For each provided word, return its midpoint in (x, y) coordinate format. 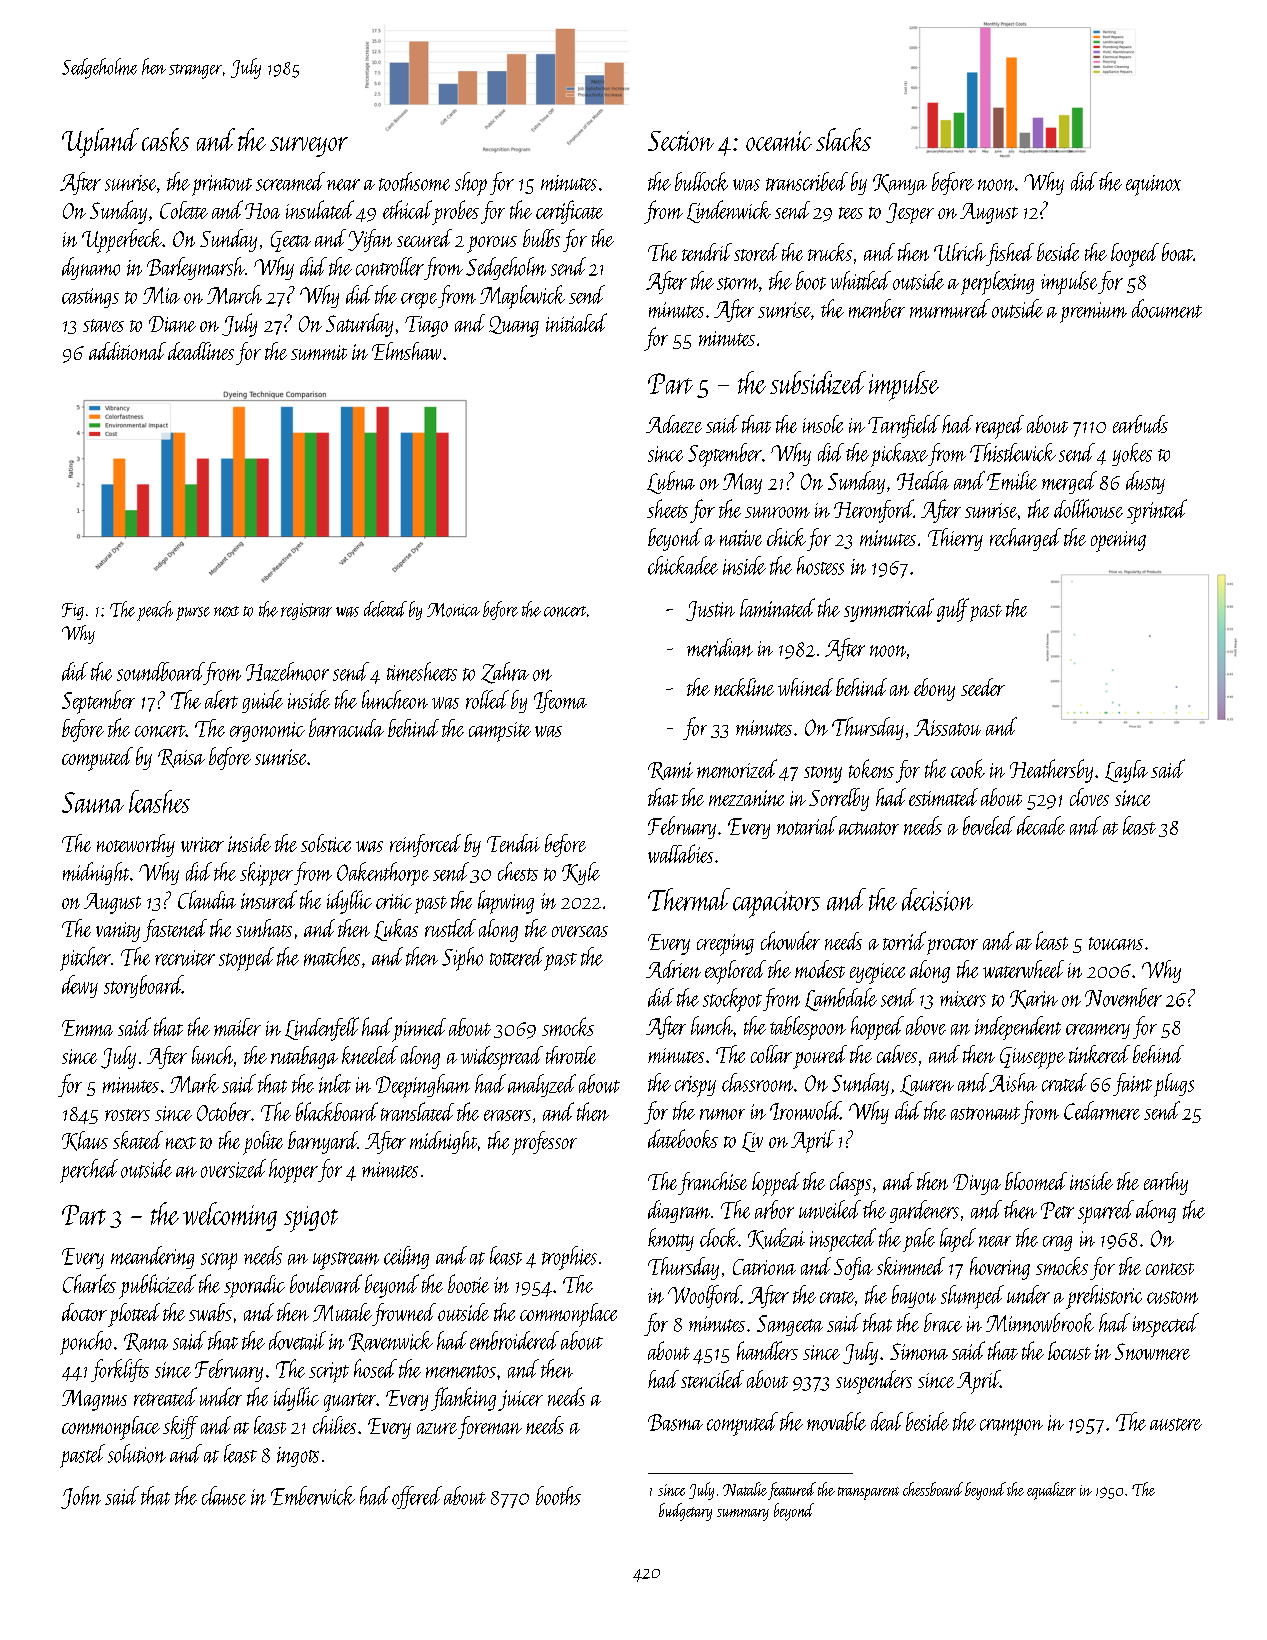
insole (823, 424)
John (81, 1497)
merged (1069, 482)
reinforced (425, 845)
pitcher (85, 959)
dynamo (91, 268)
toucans (1116, 943)
